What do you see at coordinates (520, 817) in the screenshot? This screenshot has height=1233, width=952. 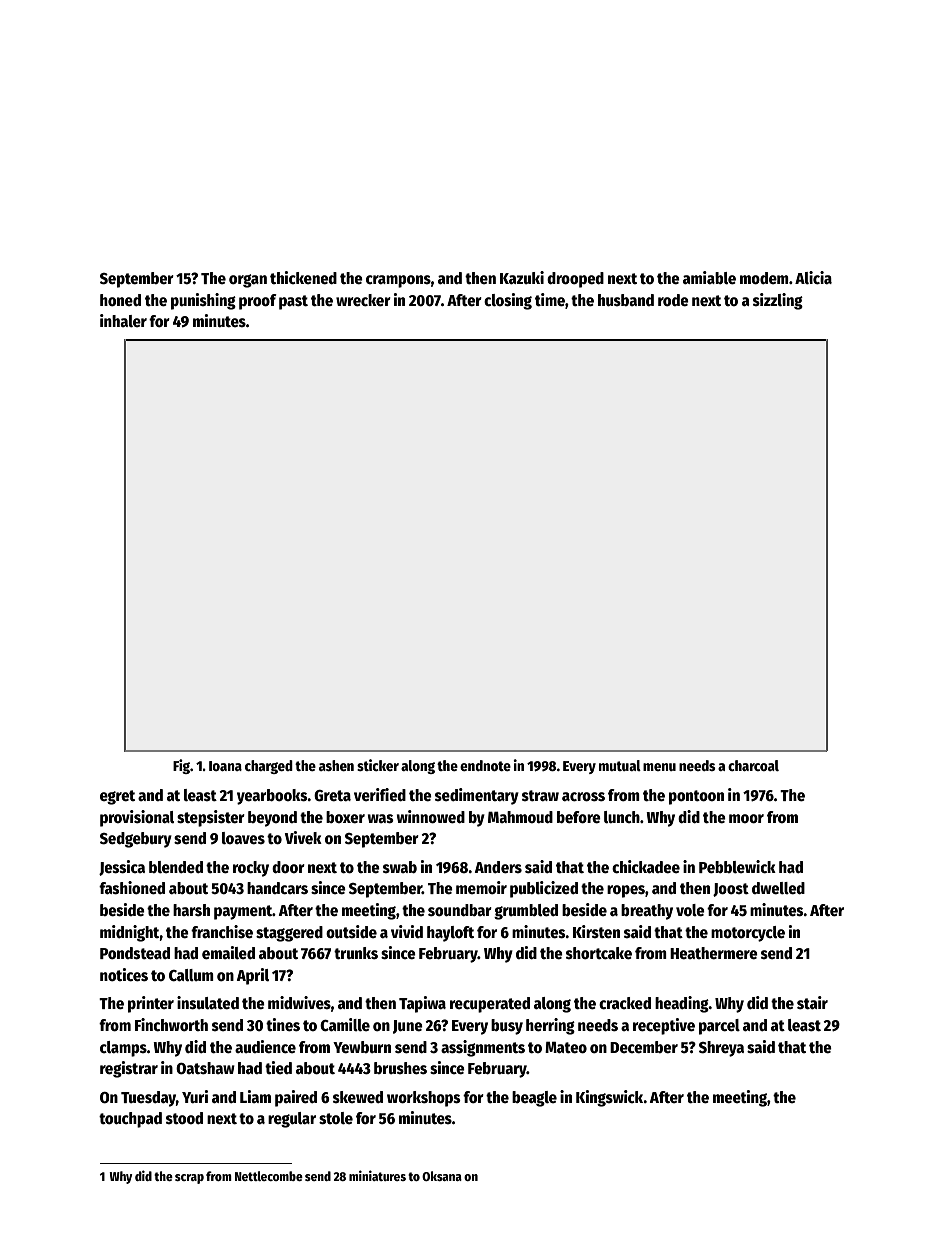 I see `Mahmoud` at bounding box center [520, 817].
